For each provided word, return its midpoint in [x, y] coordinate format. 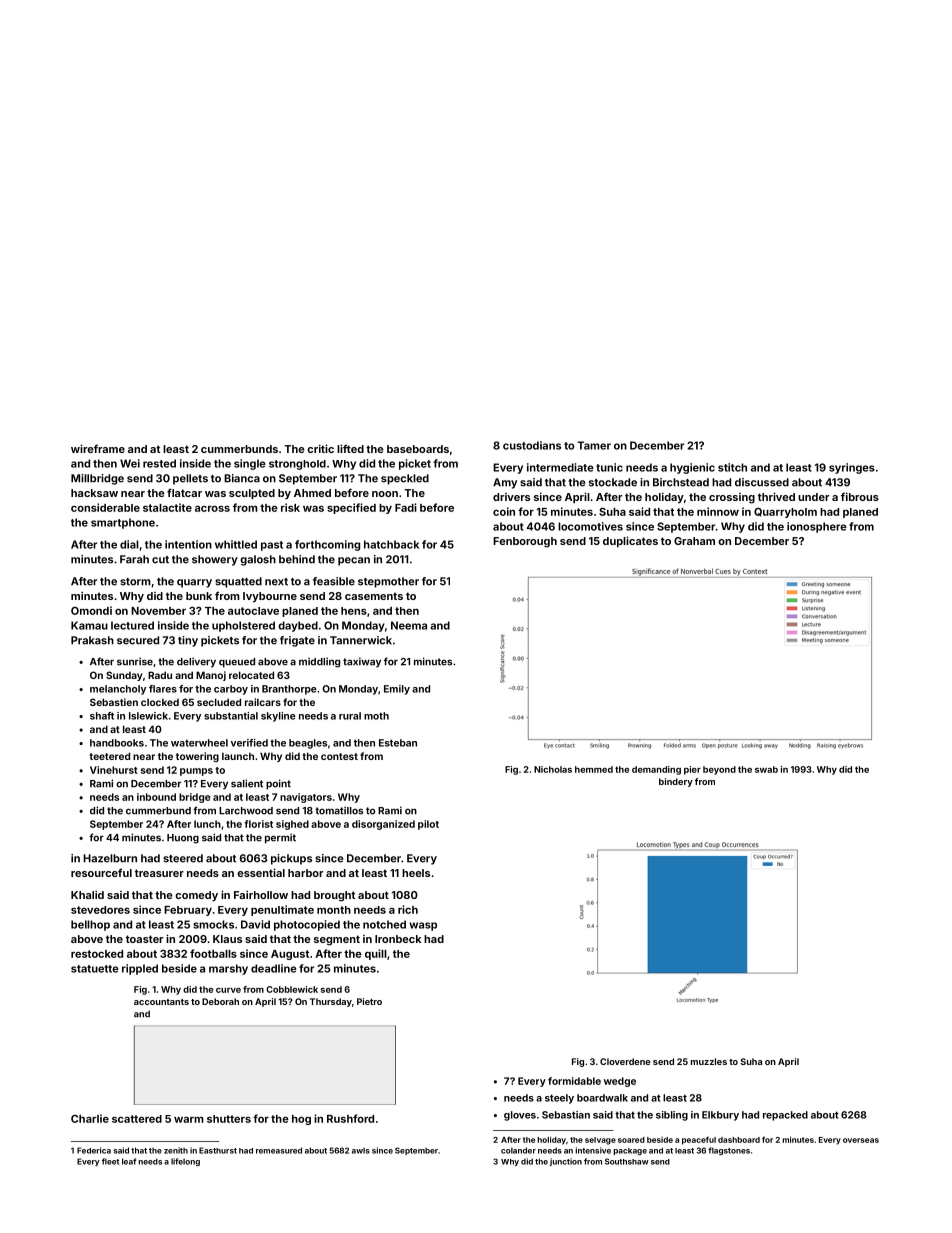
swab [766, 769]
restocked [97, 954]
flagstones [729, 1151]
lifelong [185, 1162]
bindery [676, 782]
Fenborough [525, 542]
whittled [236, 544]
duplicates [630, 541]
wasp [423, 926]
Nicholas [553, 769]
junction [566, 1162]
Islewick [148, 716]
